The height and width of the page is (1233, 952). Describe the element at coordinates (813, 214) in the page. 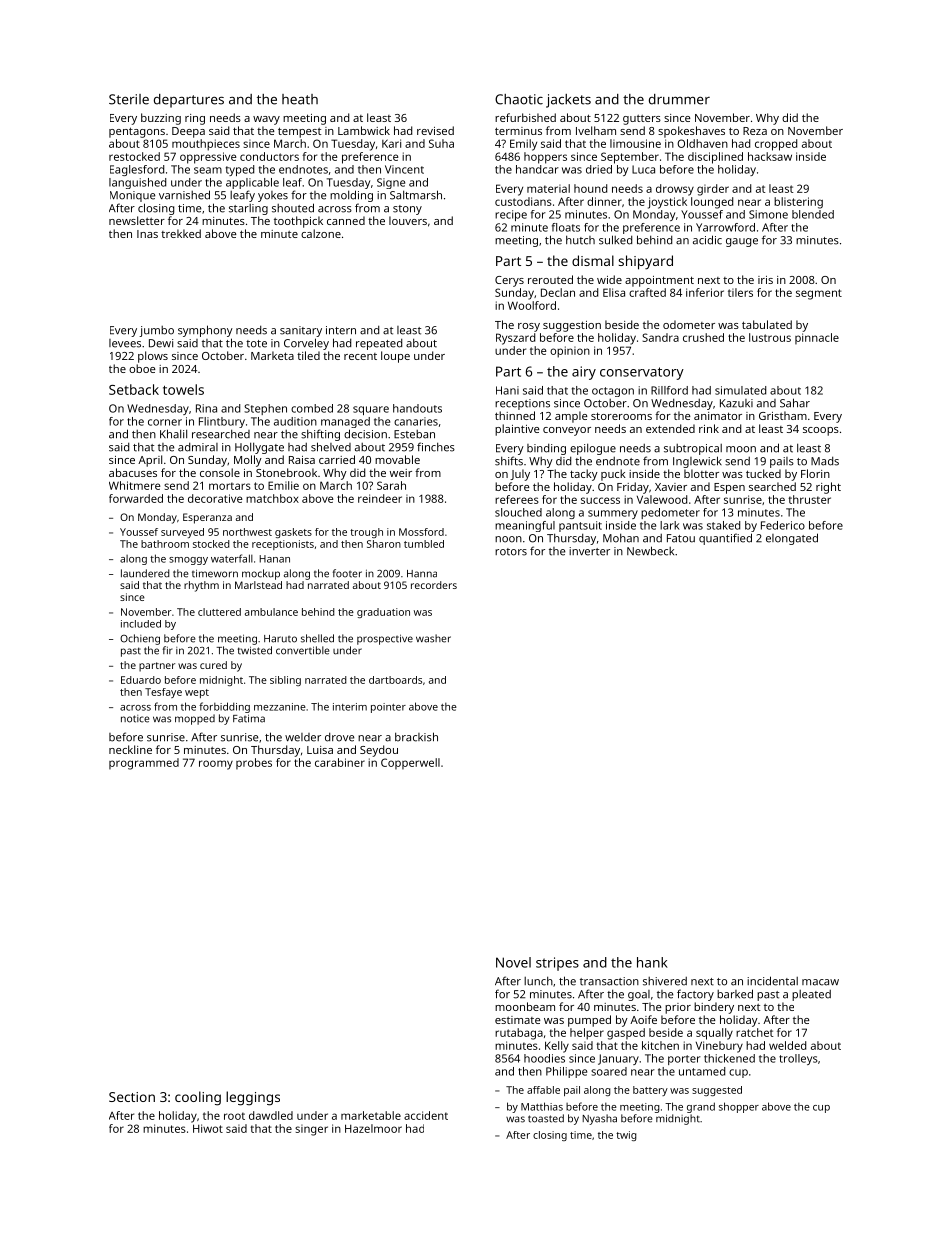

I see `blended` at that location.
